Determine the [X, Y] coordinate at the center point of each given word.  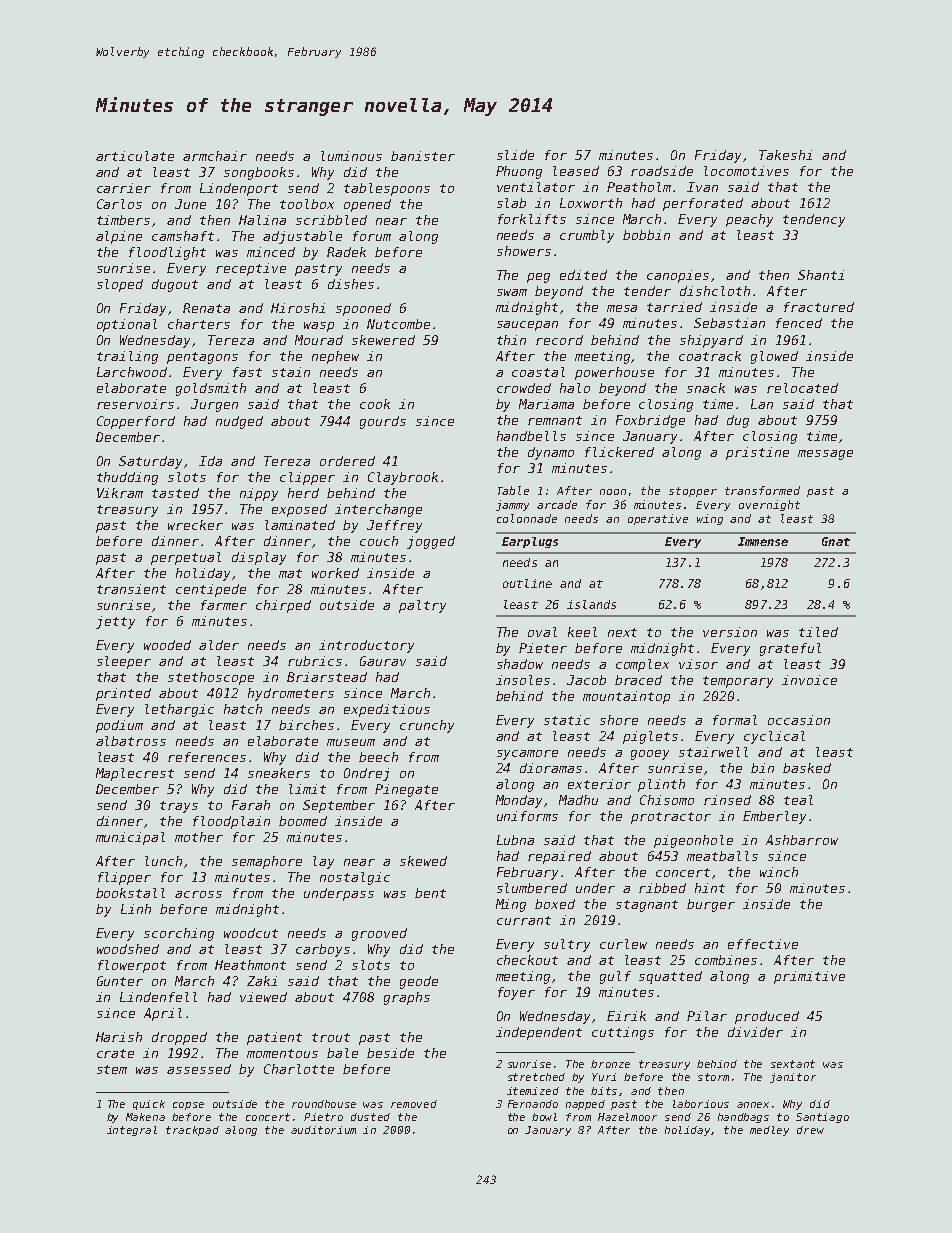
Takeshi [785, 155]
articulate [135, 156]
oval [542, 632]
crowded [524, 388]
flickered [619, 452]
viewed [263, 997]
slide [515, 155]
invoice [809, 680]
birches [306, 725]
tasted [175, 493]
